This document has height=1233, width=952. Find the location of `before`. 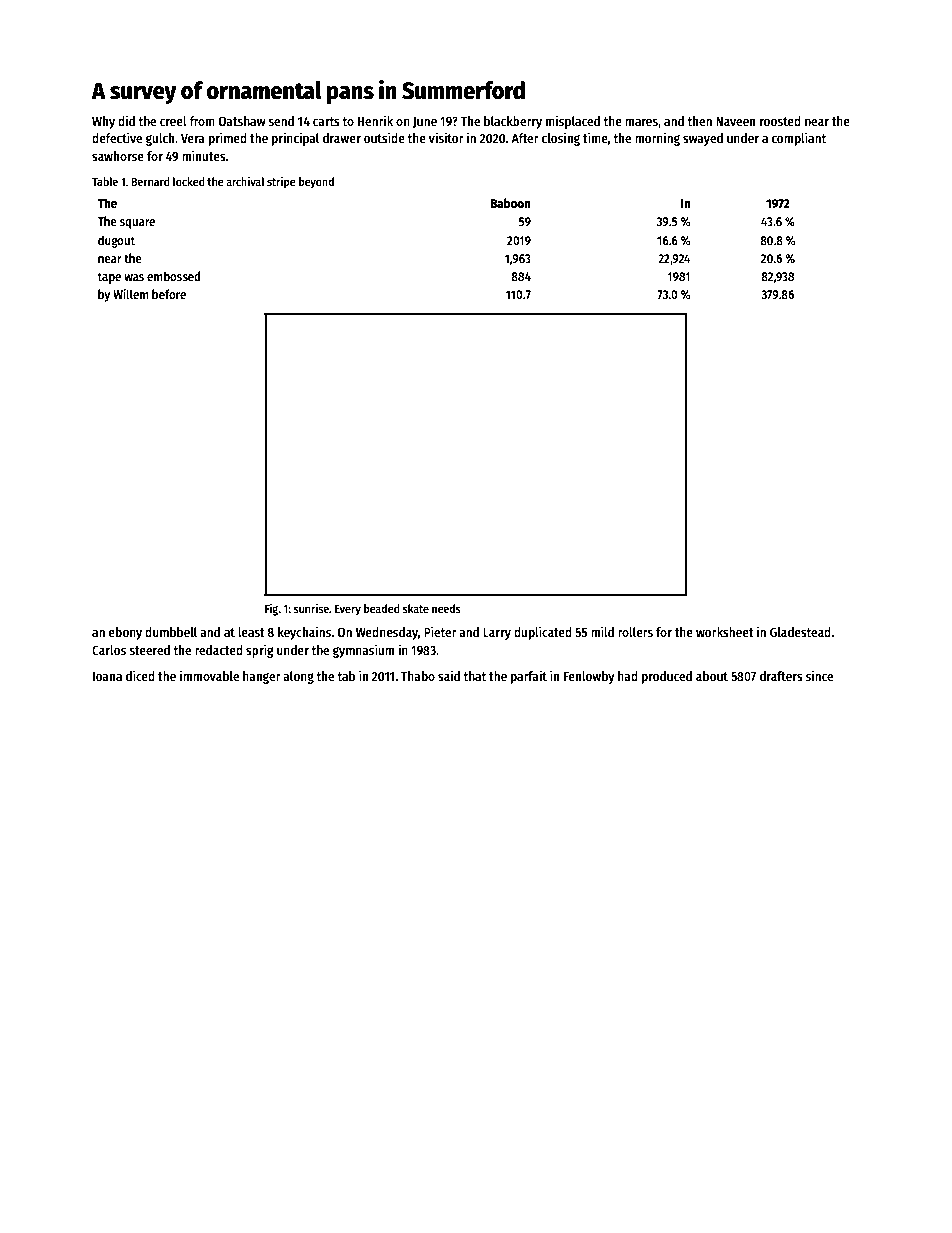

before is located at coordinates (169, 294).
